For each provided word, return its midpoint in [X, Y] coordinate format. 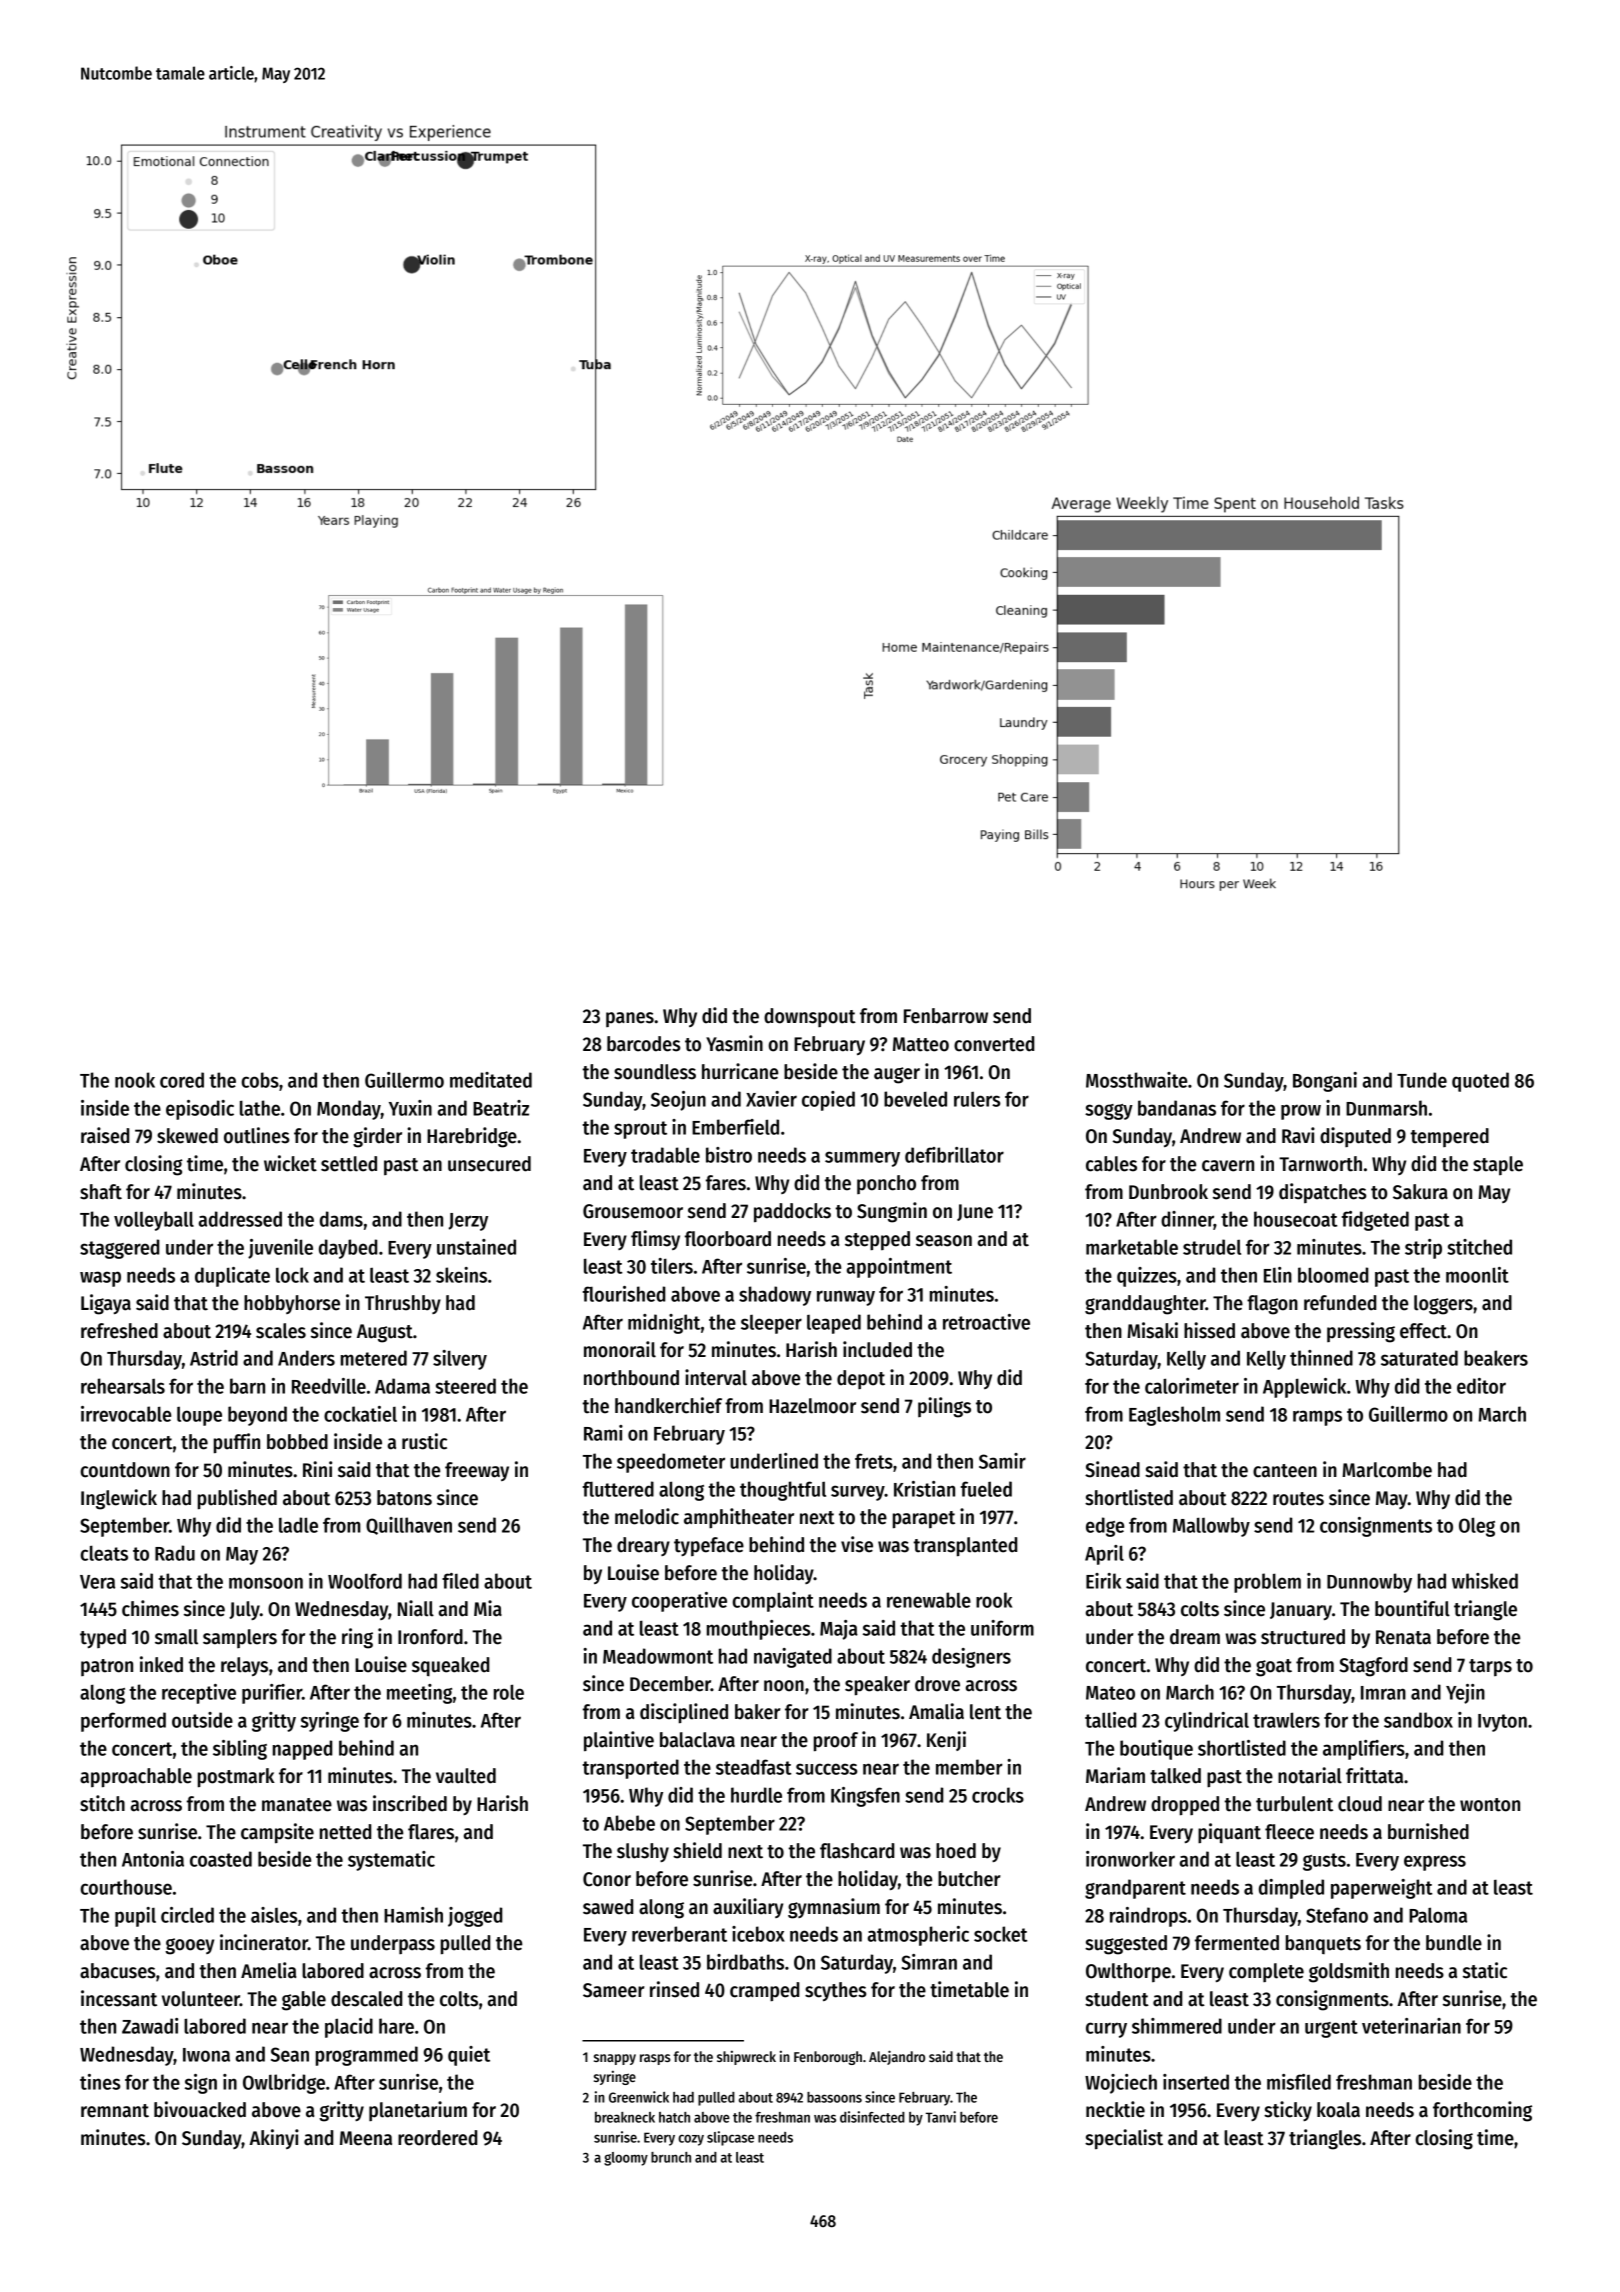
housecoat [1295, 1219]
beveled [915, 1099]
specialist [1124, 2139]
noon [784, 1686]
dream [1195, 1637]
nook [135, 1080]
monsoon [266, 1583]
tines [100, 2082]
